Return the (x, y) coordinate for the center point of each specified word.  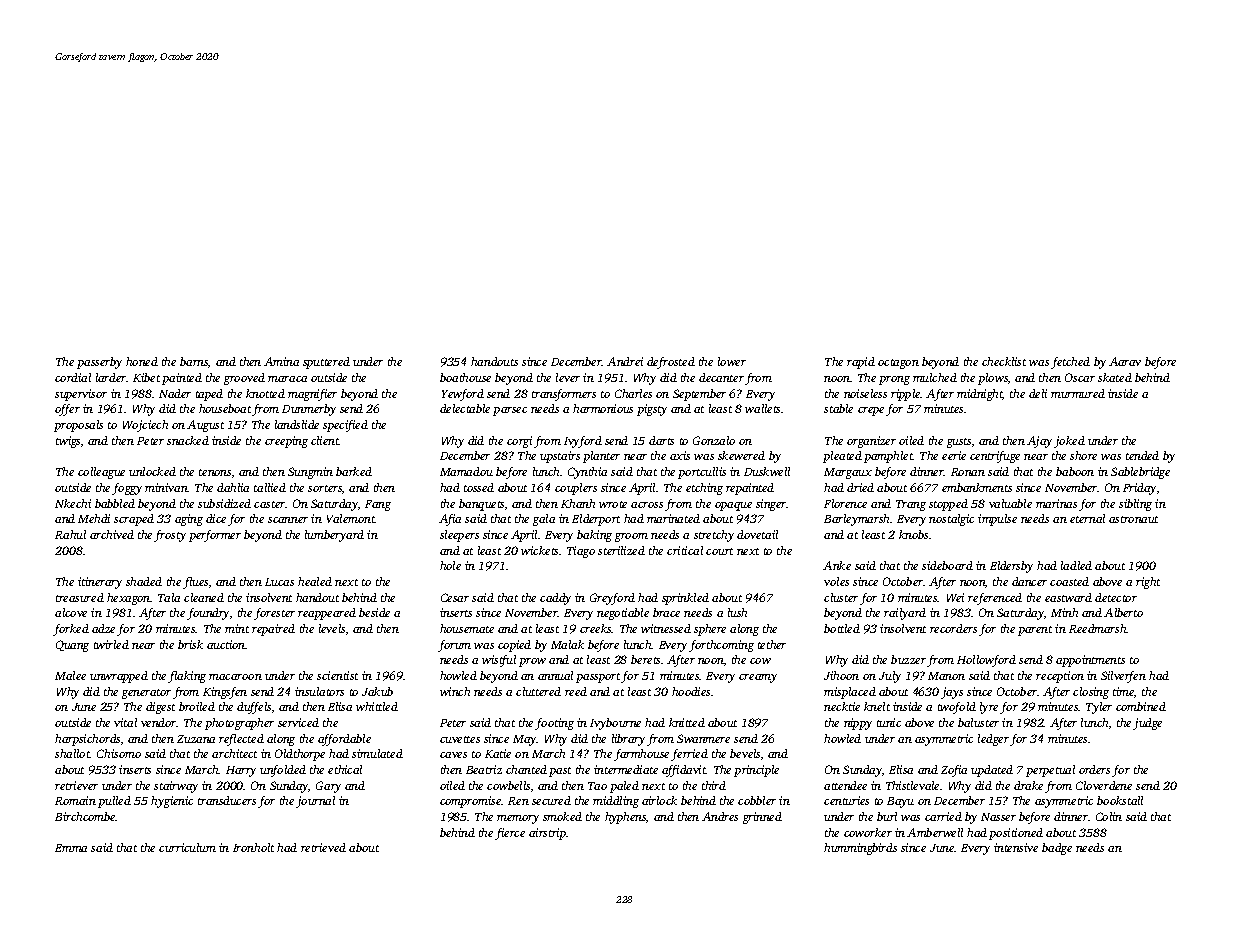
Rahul (70, 534)
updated (992, 771)
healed (315, 581)
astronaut (1133, 519)
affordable (344, 740)
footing (554, 724)
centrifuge (995, 457)
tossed (479, 487)
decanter (721, 377)
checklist (1004, 361)
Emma (71, 848)
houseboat (225, 408)
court (719, 551)
